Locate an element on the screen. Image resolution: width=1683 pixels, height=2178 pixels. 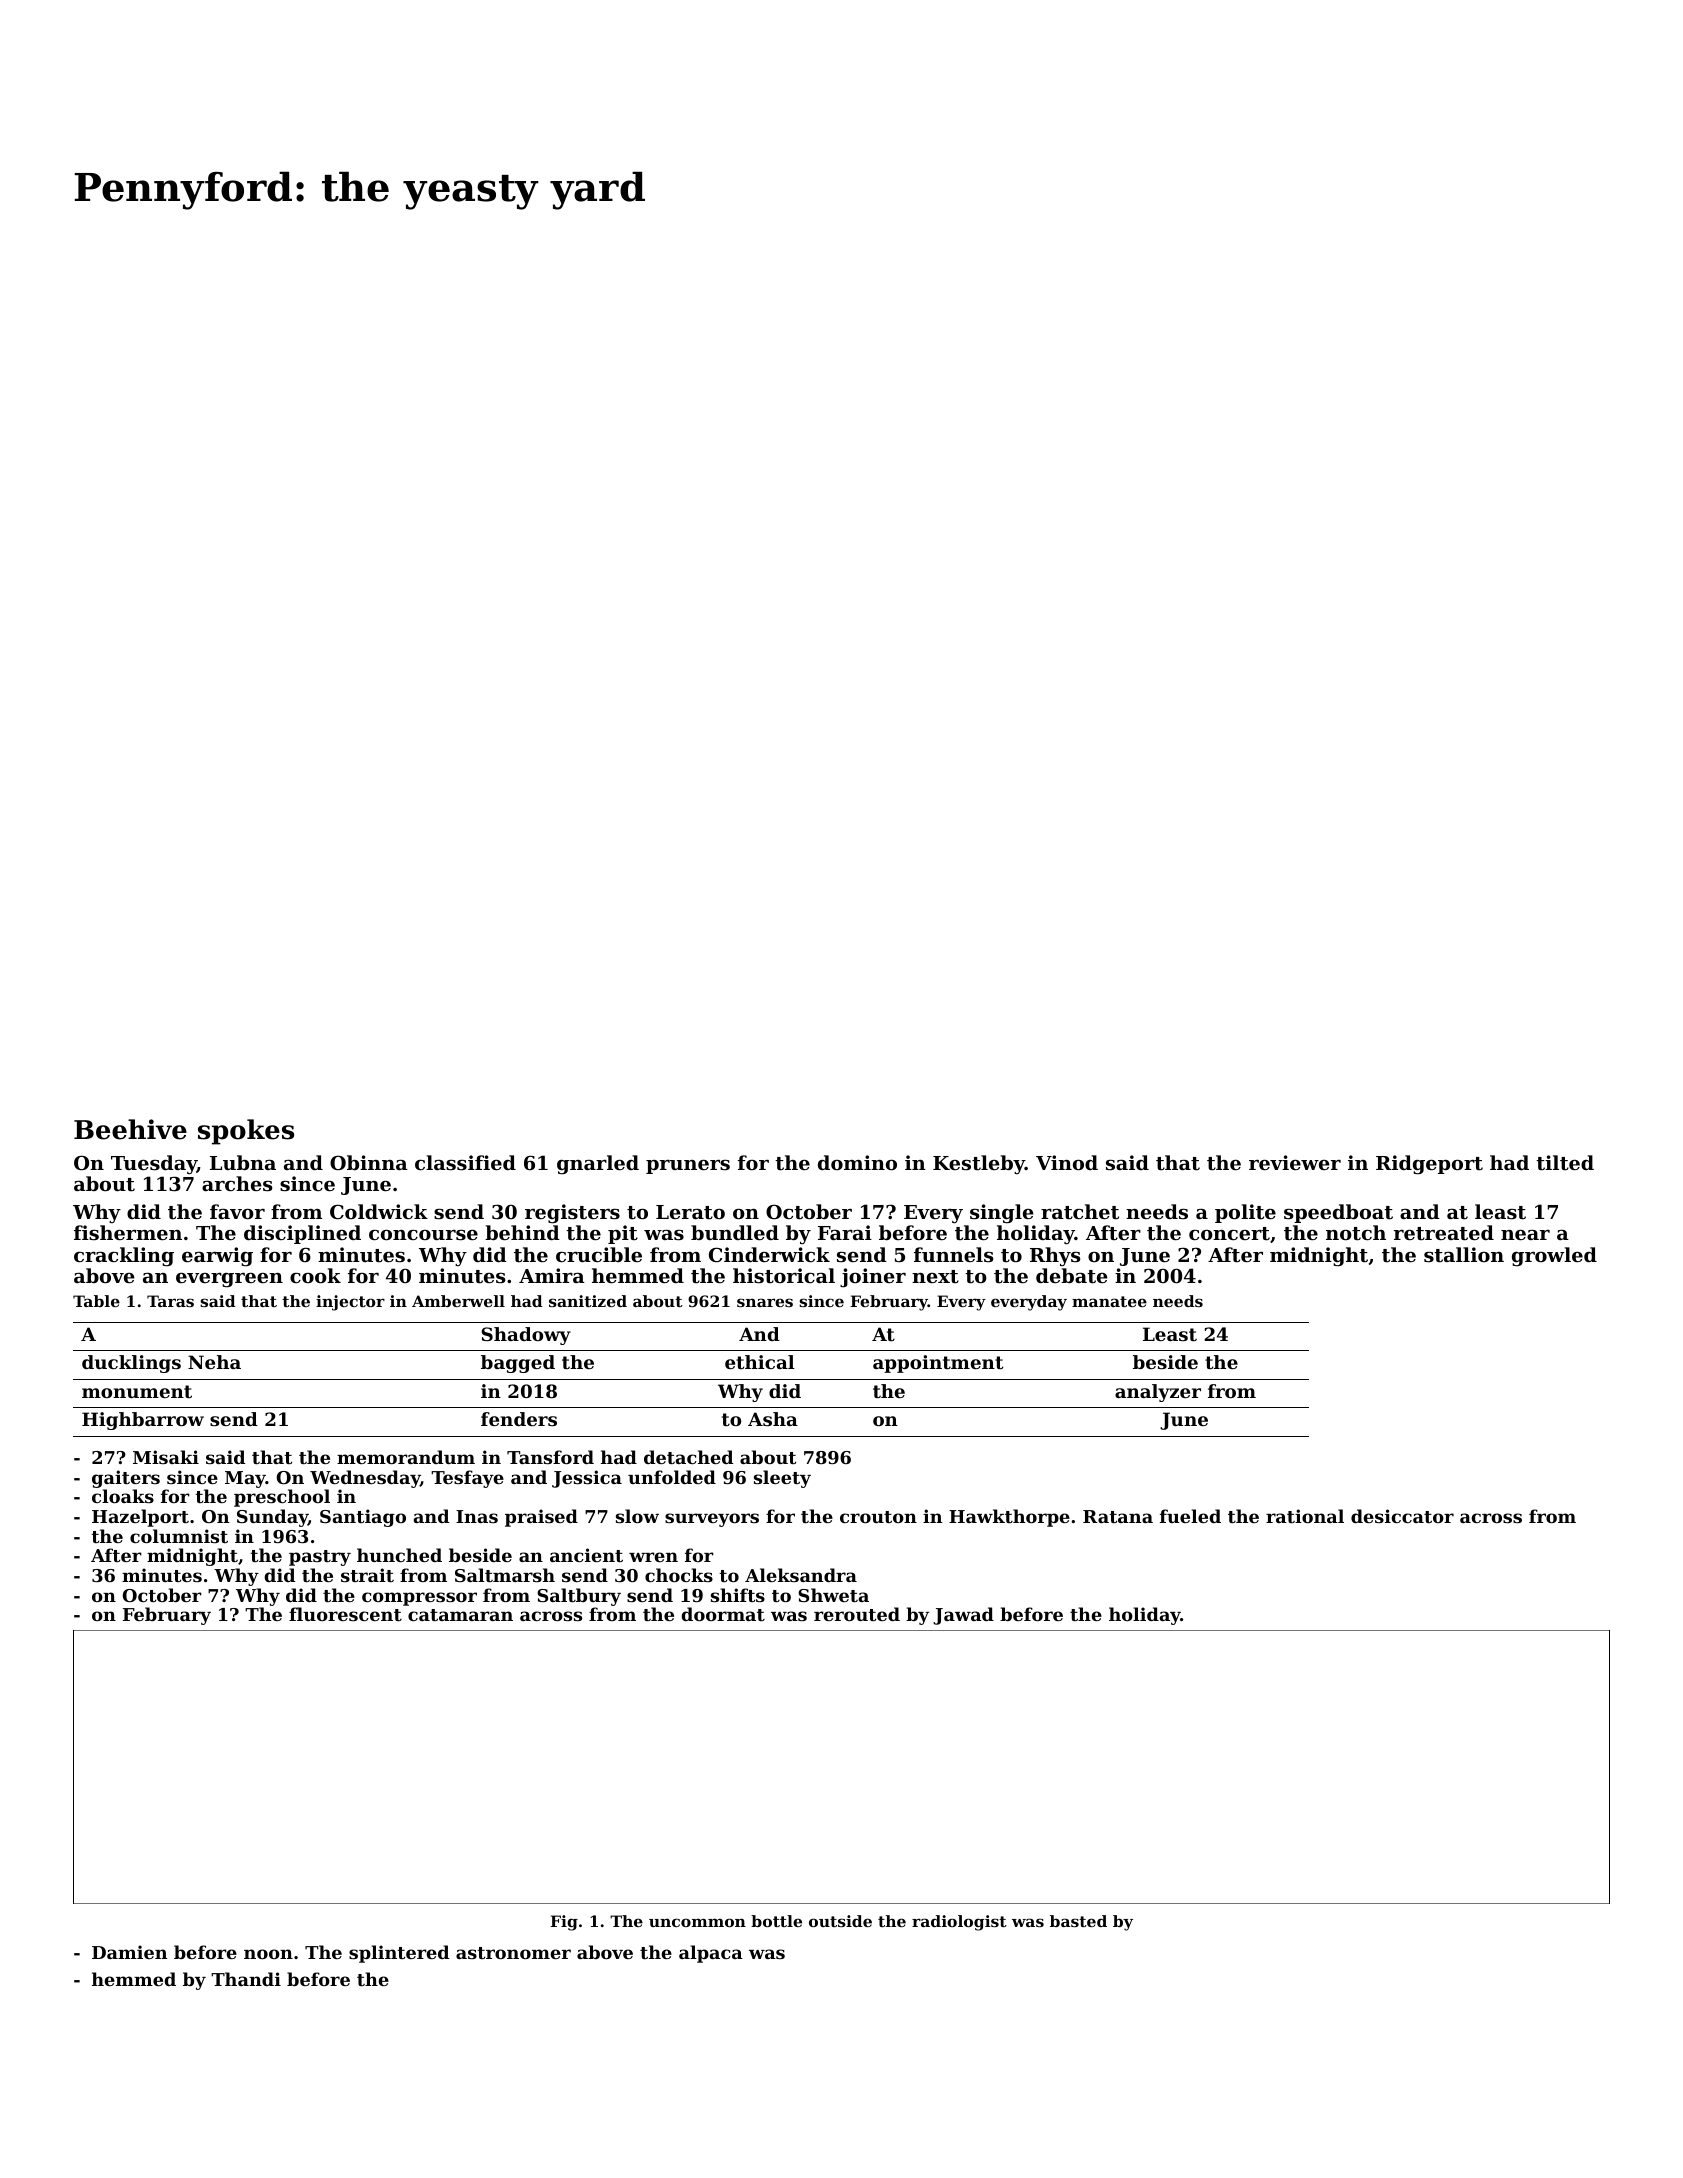
Lerato is located at coordinates (690, 1212).
